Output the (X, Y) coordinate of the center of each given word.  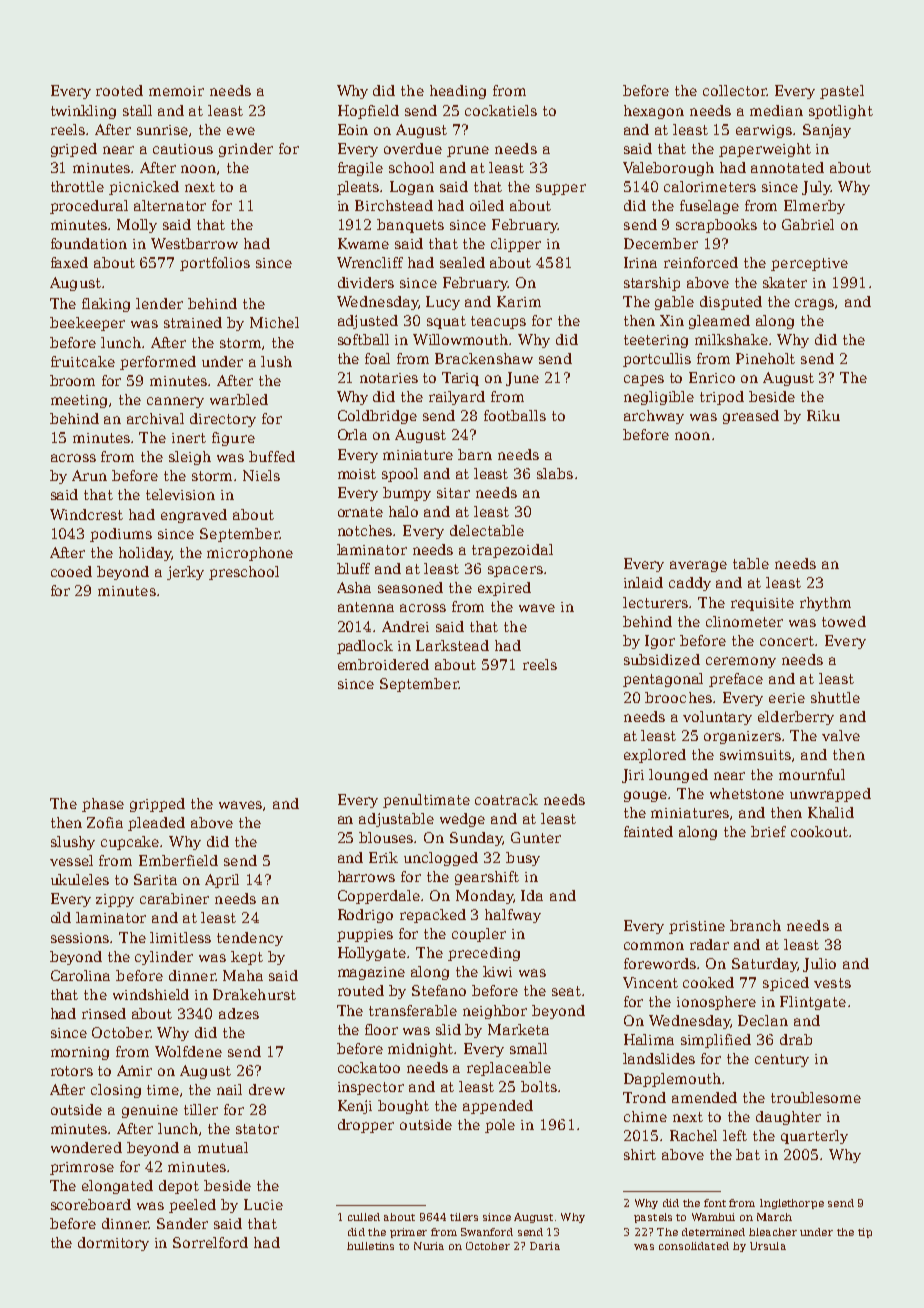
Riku (823, 415)
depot (179, 1187)
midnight (420, 1050)
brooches (678, 697)
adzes (239, 1013)
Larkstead (452, 645)
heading (458, 92)
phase (103, 805)
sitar (453, 493)
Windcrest (86, 514)
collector (734, 90)
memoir (176, 91)
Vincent (650, 982)
